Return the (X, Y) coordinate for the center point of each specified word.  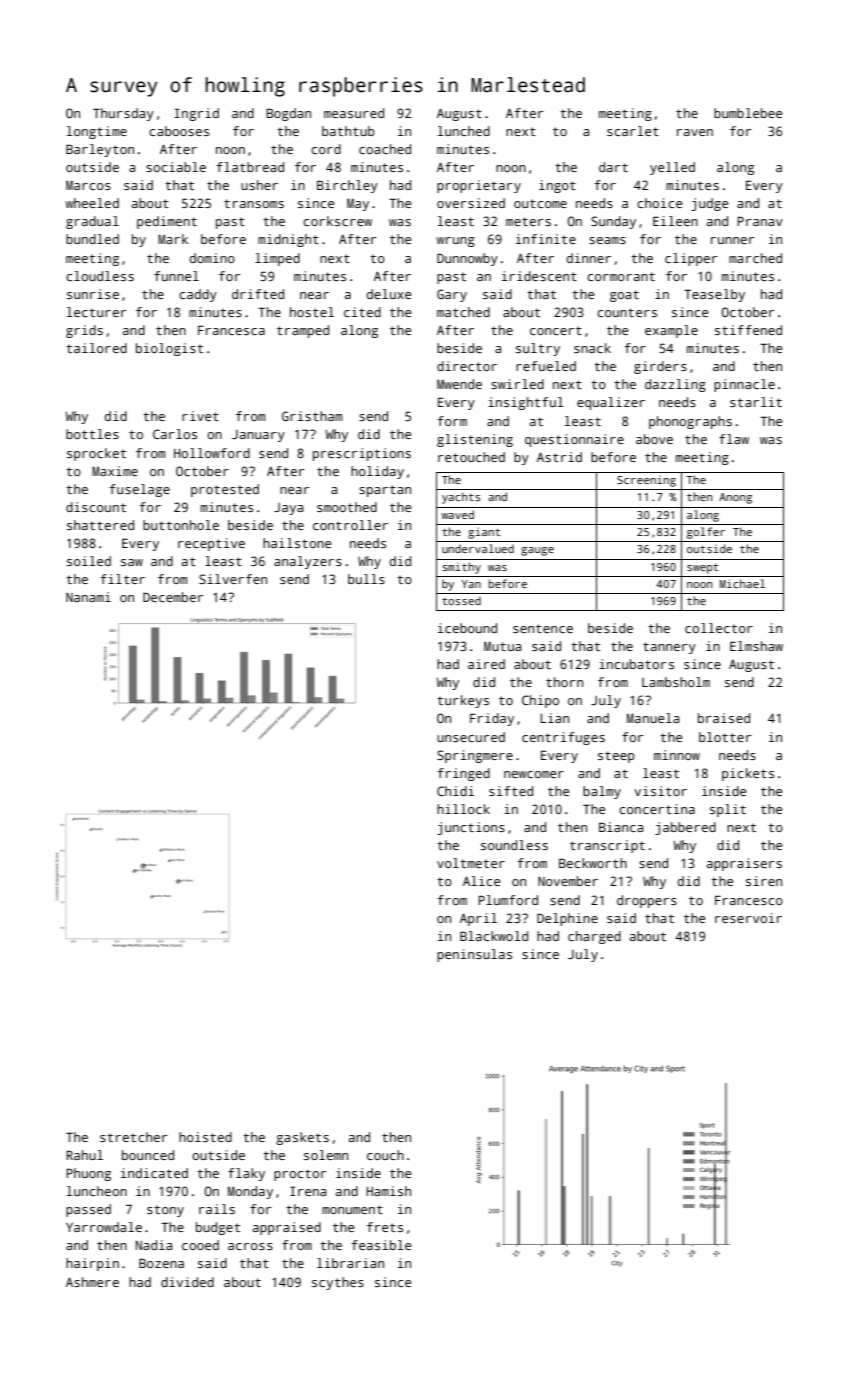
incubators (636, 664)
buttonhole (181, 525)
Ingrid (196, 114)
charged (594, 937)
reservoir (748, 918)
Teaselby (714, 295)
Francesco (749, 900)
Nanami (88, 597)
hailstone (297, 543)
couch (385, 1155)
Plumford (508, 900)
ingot (557, 186)
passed (88, 1210)
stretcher (133, 1137)
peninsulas (474, 955)
